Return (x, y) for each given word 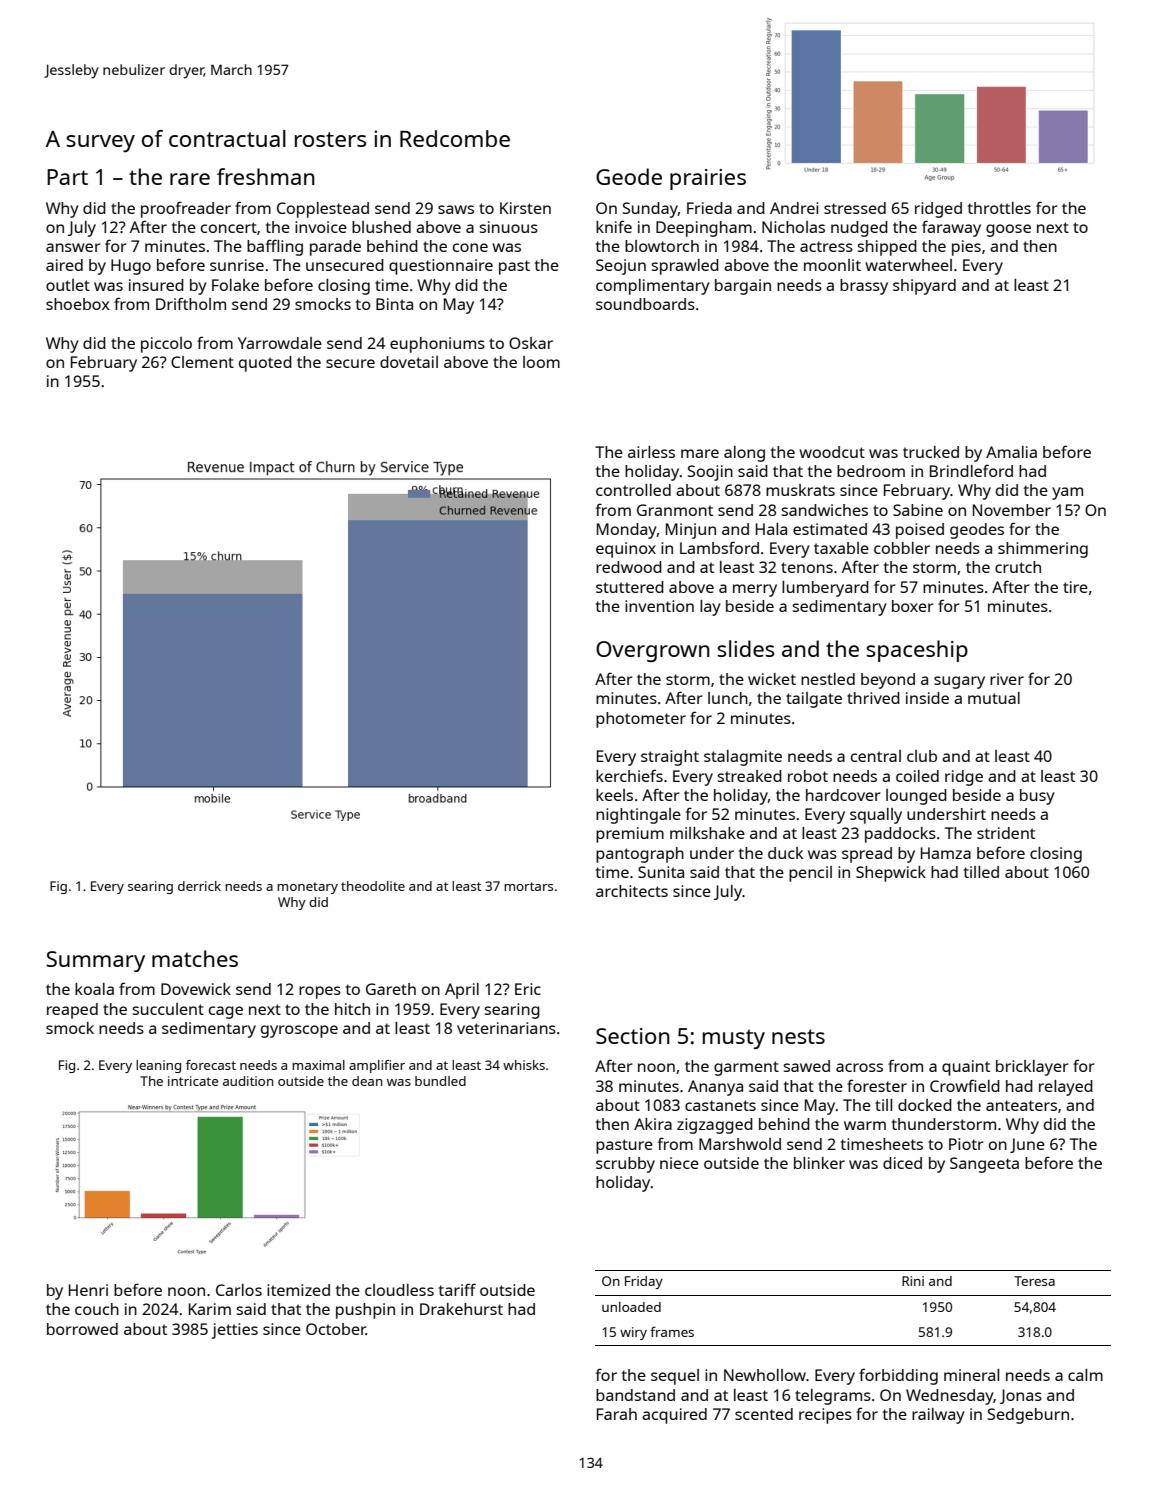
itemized (298, 1290)
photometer (641, 720)
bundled (440, 1081)
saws (456, 209)
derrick (199, 886)
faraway (951, 228)
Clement (202, 362)
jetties (235, 1331)
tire (1075, 587)
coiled (917, 776)
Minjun (691, 531)
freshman (266, 176)
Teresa (1034, 1281)
